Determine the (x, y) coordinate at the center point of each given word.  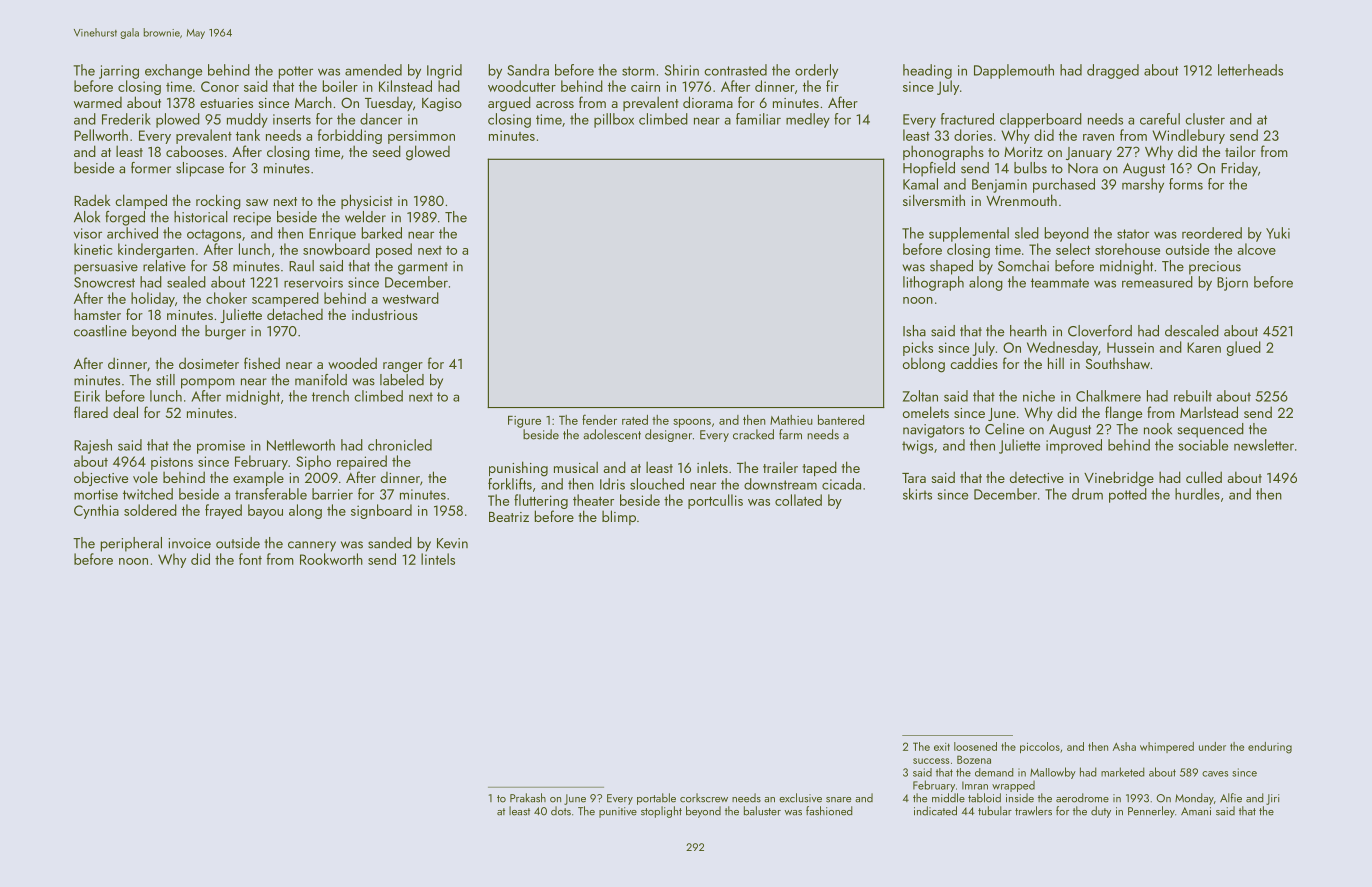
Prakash (528, 798)
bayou (265, 511)
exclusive (800, 798)
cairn (645, 86)
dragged (1113, 71)
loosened (975, 746)
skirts (917, 494)
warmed (98, 102)
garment (423, 268)
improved (1074, 446)
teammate (1060, 283)
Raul (301, 266)
